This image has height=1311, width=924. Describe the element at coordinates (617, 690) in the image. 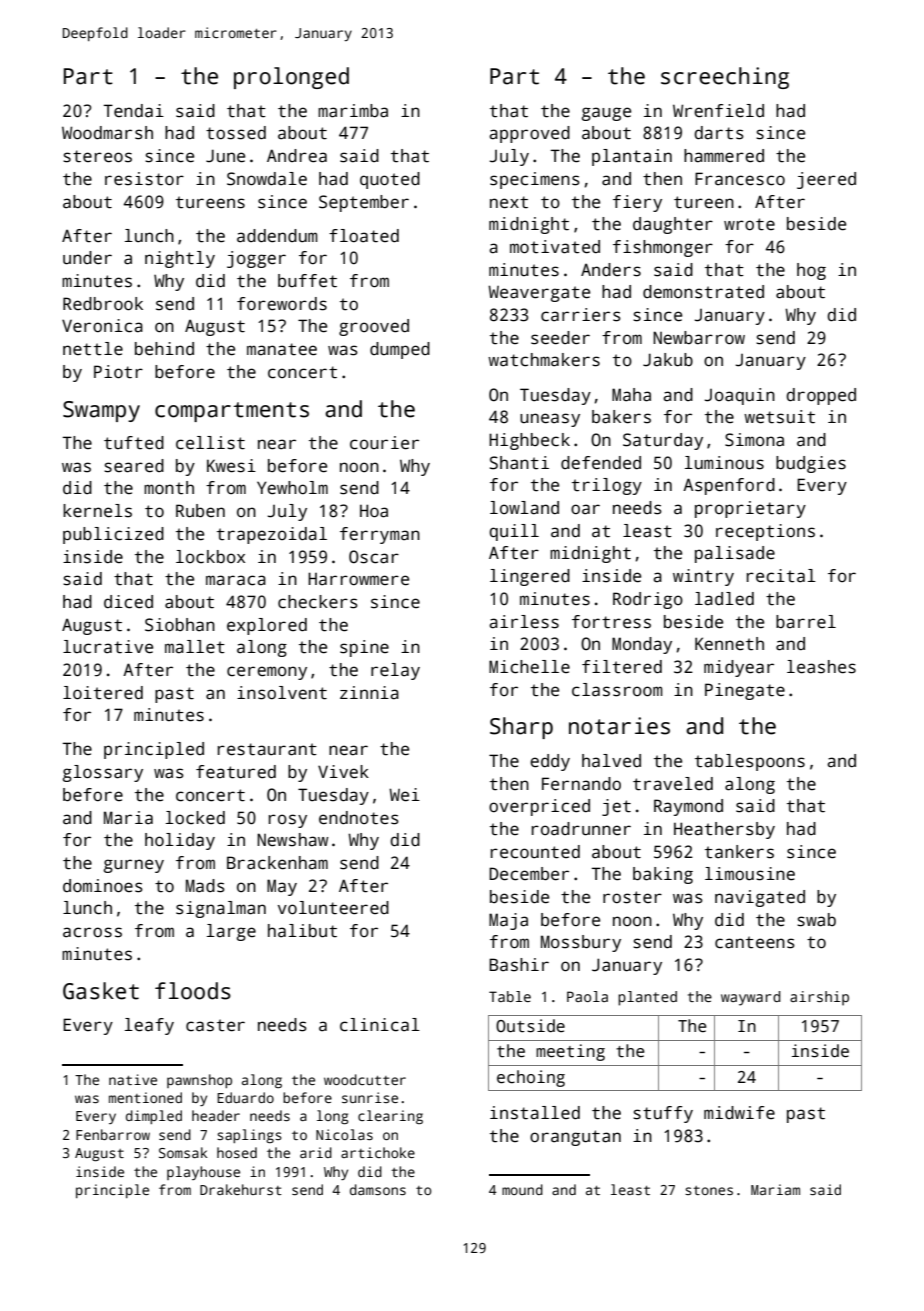

I see `classroom` at that location.
